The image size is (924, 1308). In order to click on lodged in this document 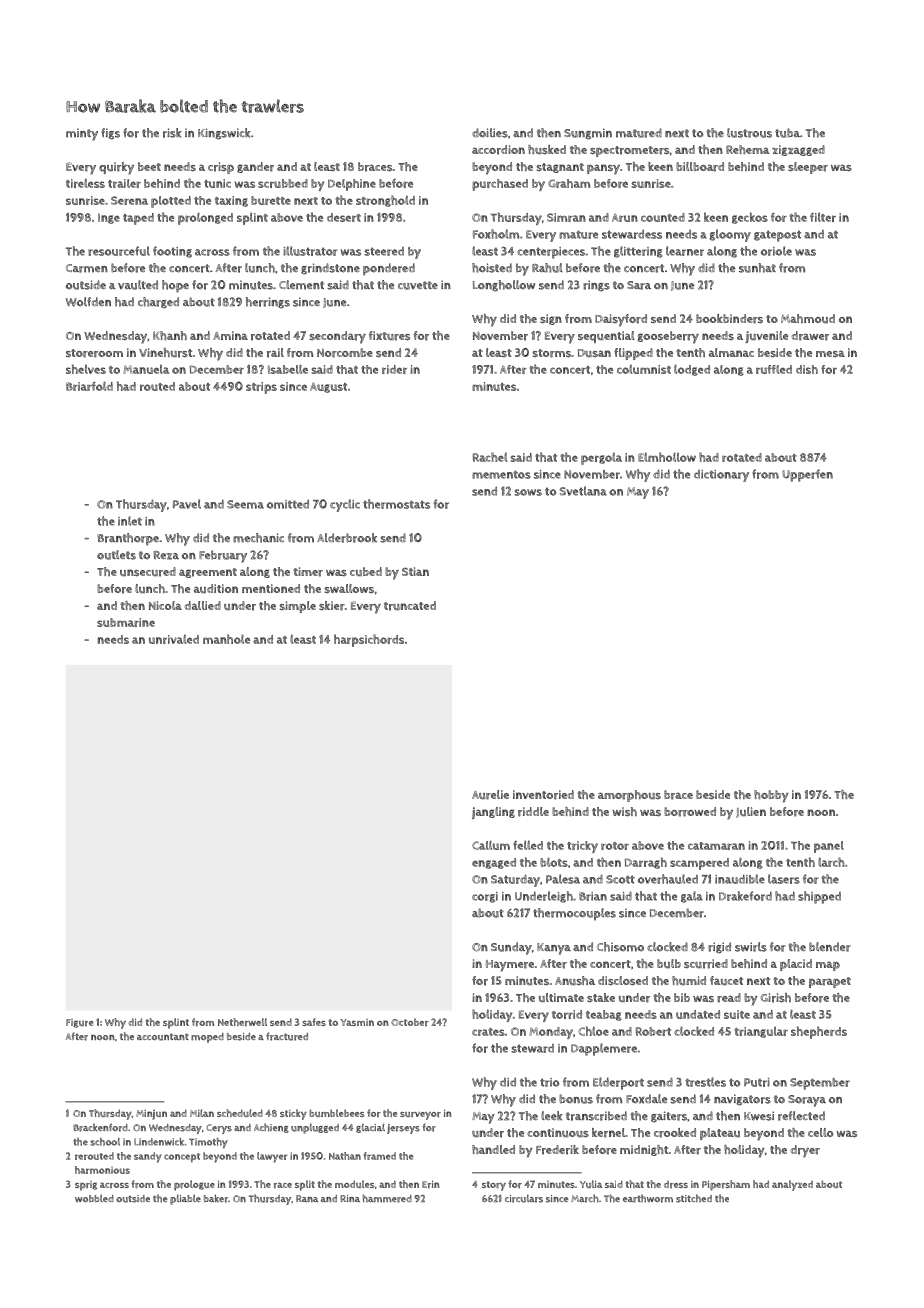, I will do `click(692, 370)`.
